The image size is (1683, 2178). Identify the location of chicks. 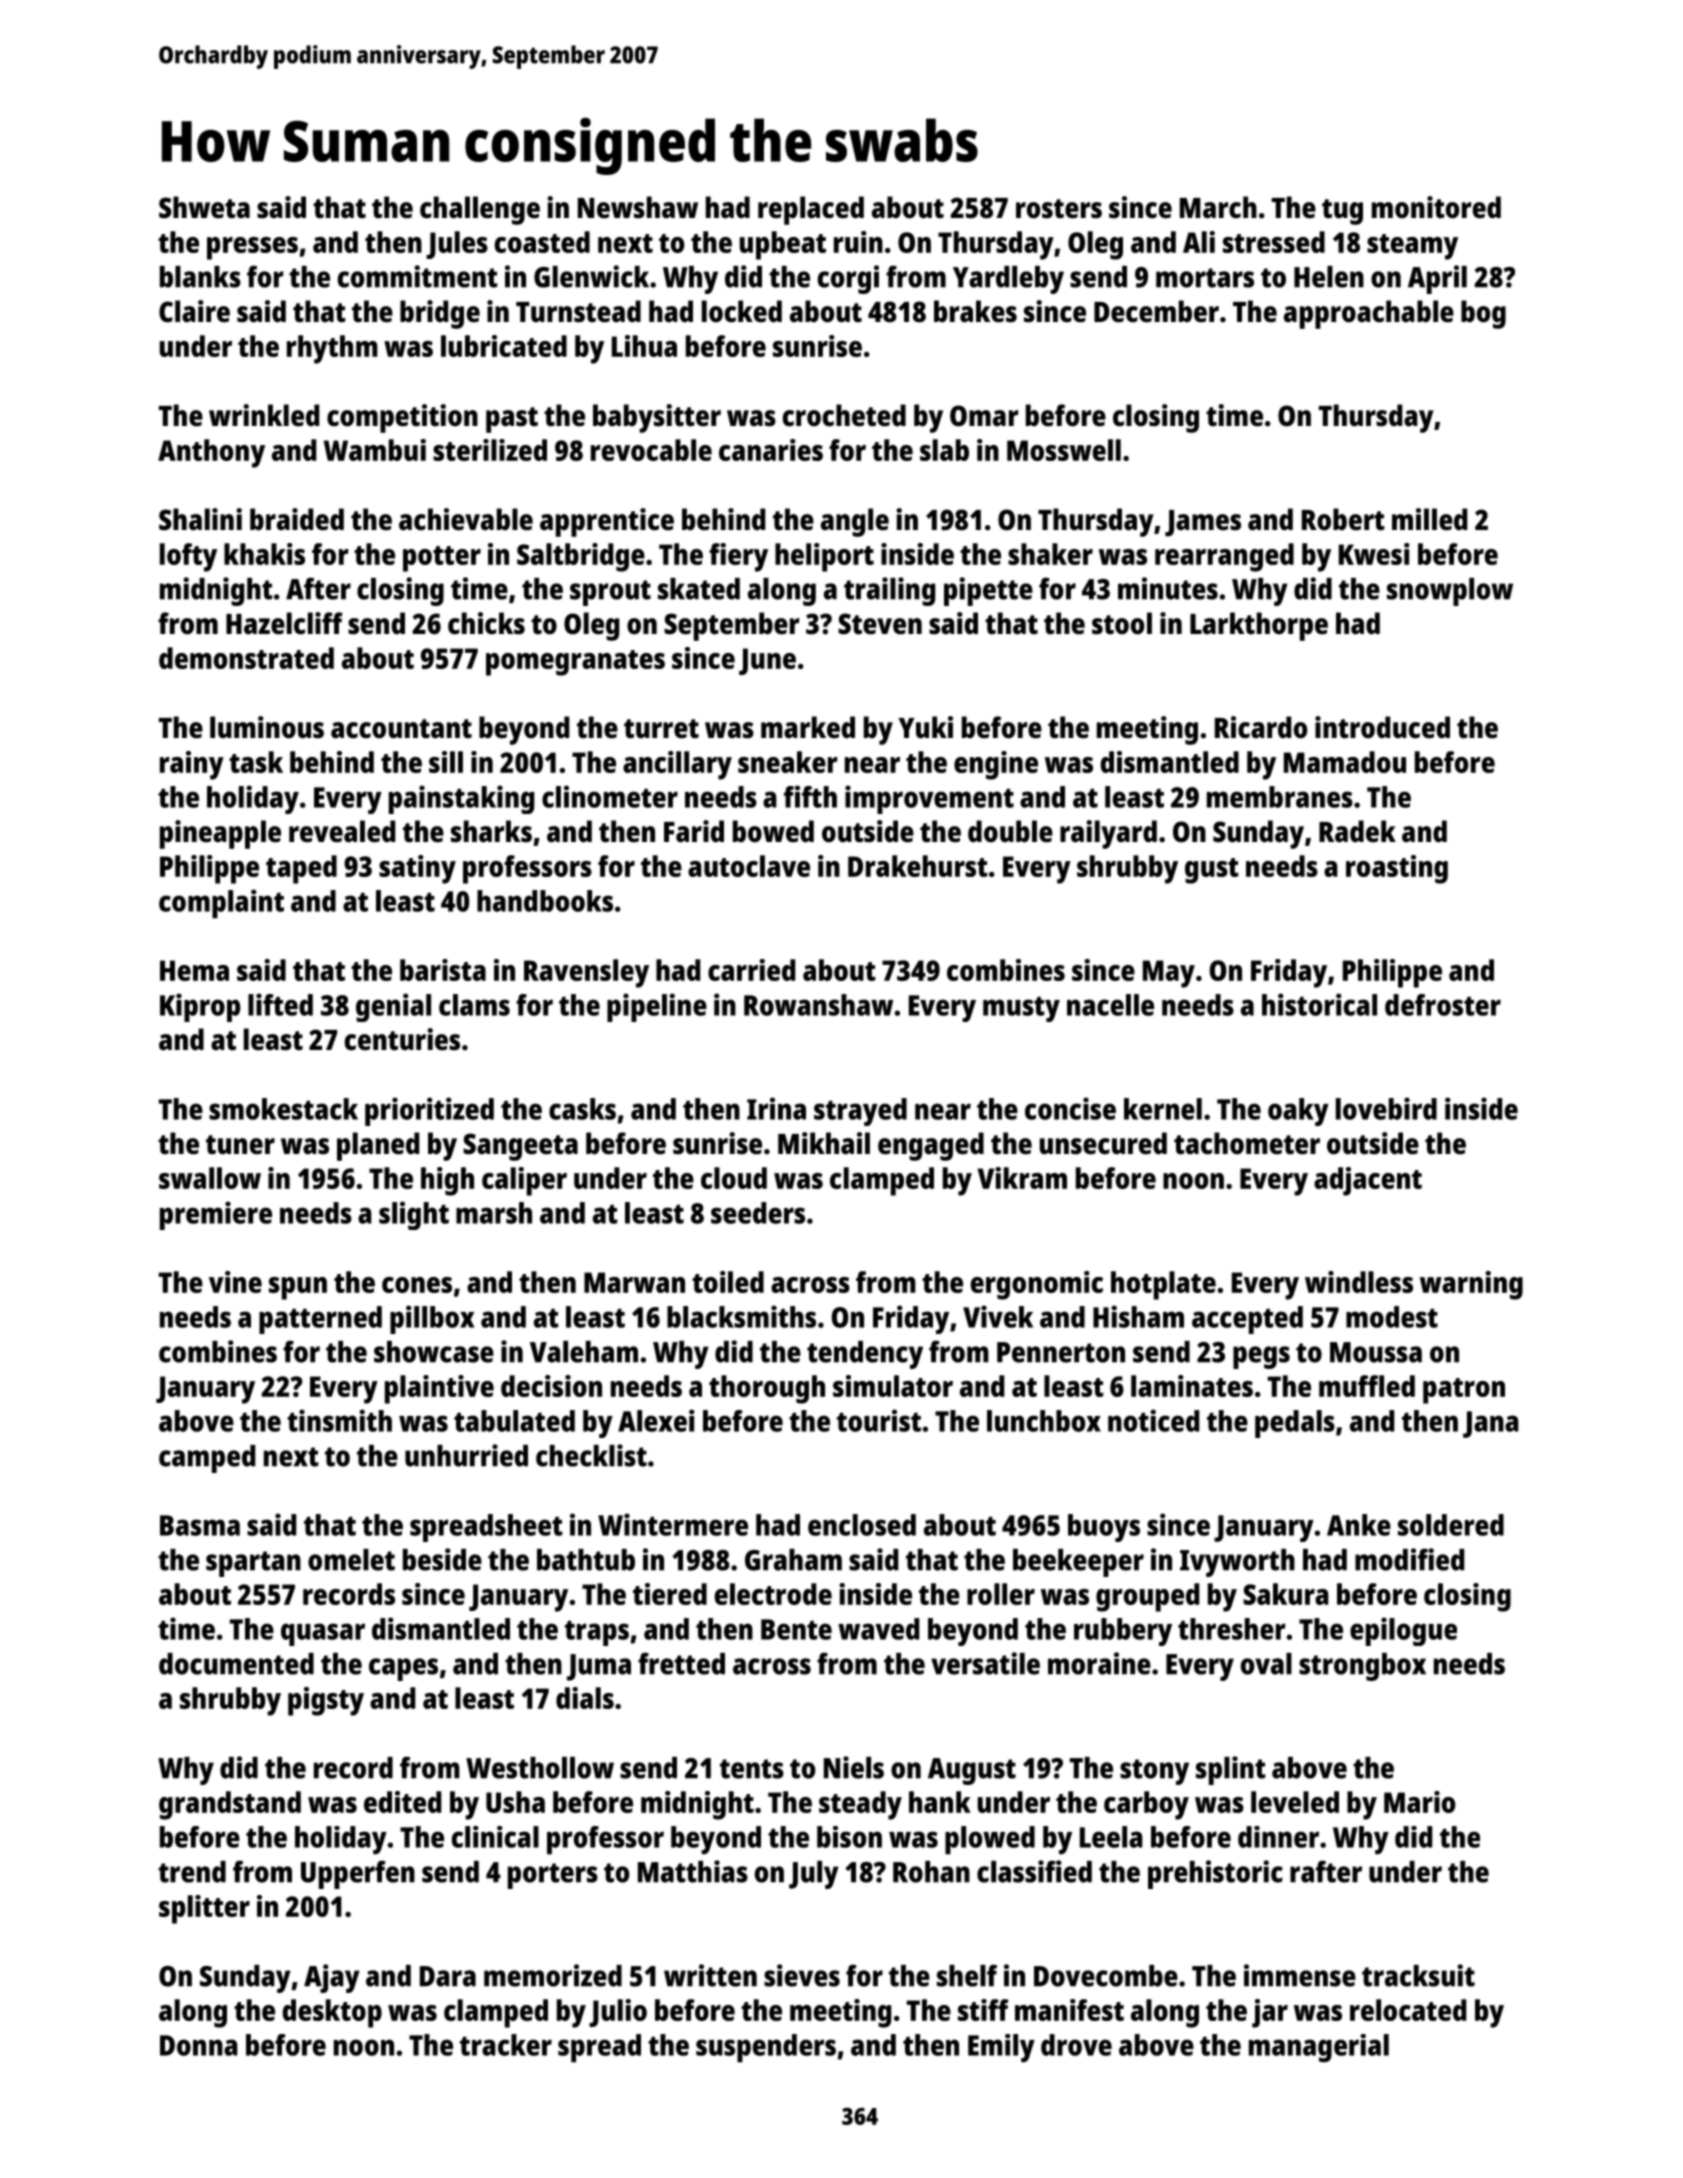
(486, 623).
